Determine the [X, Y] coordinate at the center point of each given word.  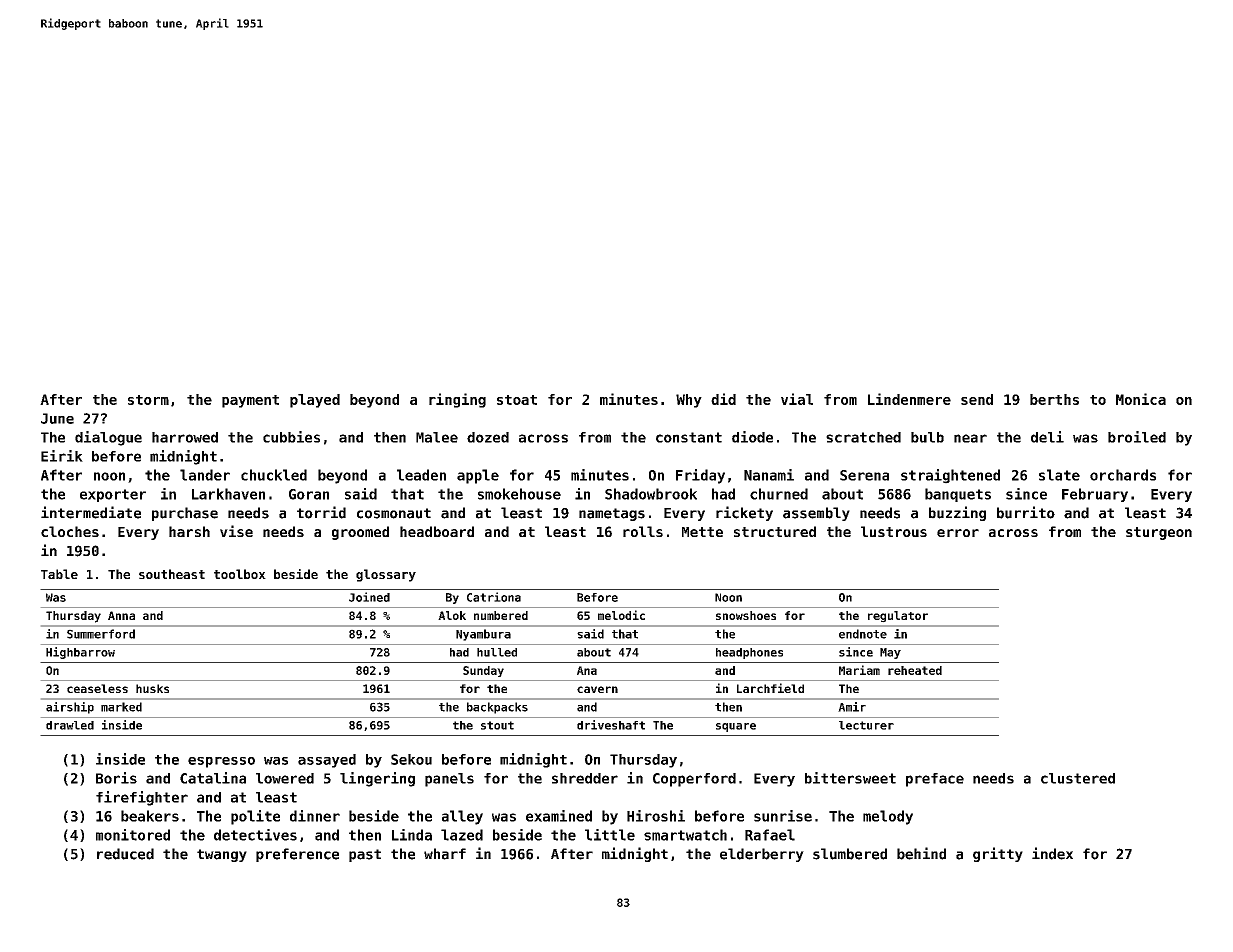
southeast [172, 574]
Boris [116, 778]
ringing [457, 400]
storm [148, 400]
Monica [1141, 399]
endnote [863, 634]
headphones [749, 653]
